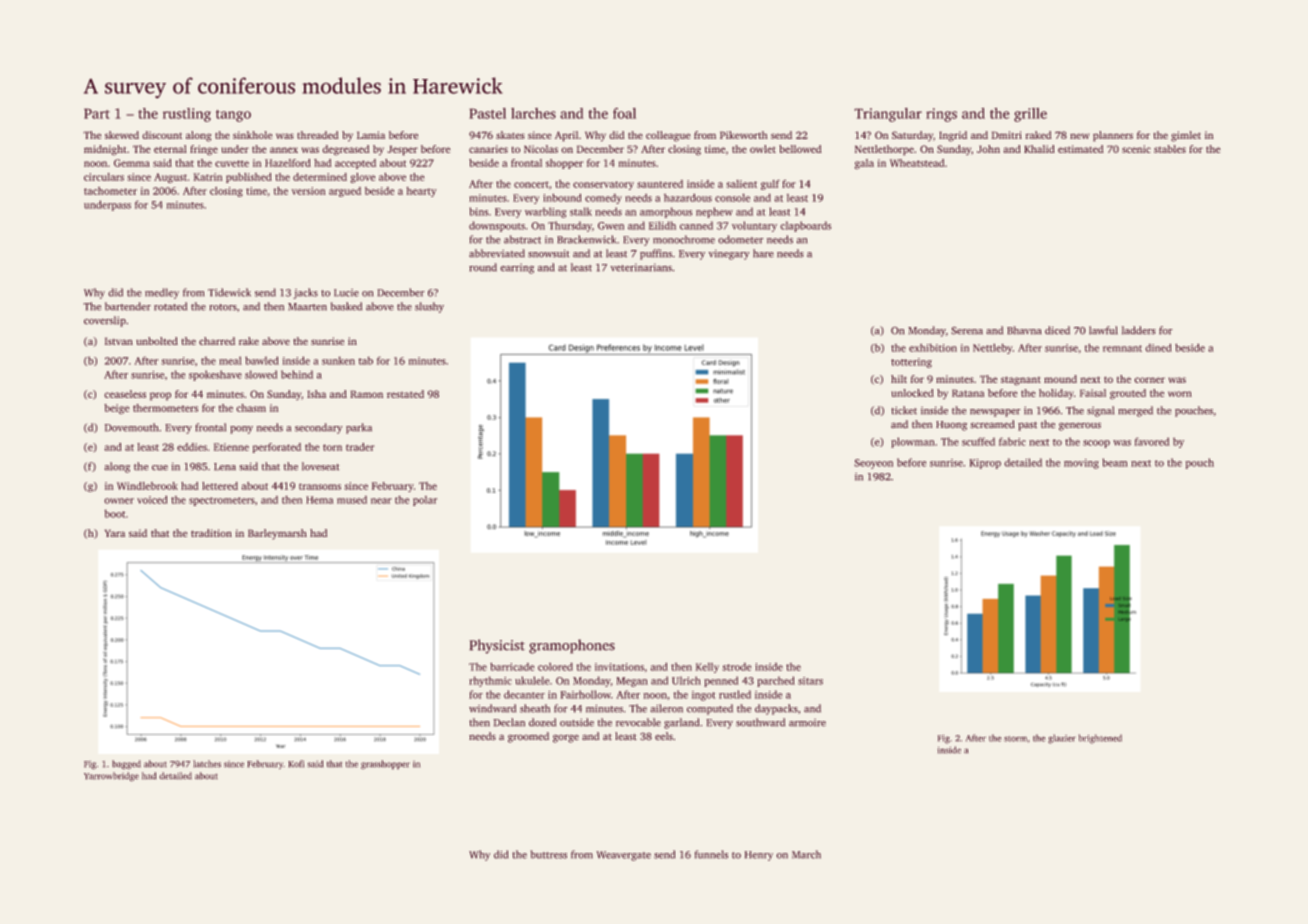 The height and width of the image is (924, 1308). I want to click on strode, so click(736, 667).
